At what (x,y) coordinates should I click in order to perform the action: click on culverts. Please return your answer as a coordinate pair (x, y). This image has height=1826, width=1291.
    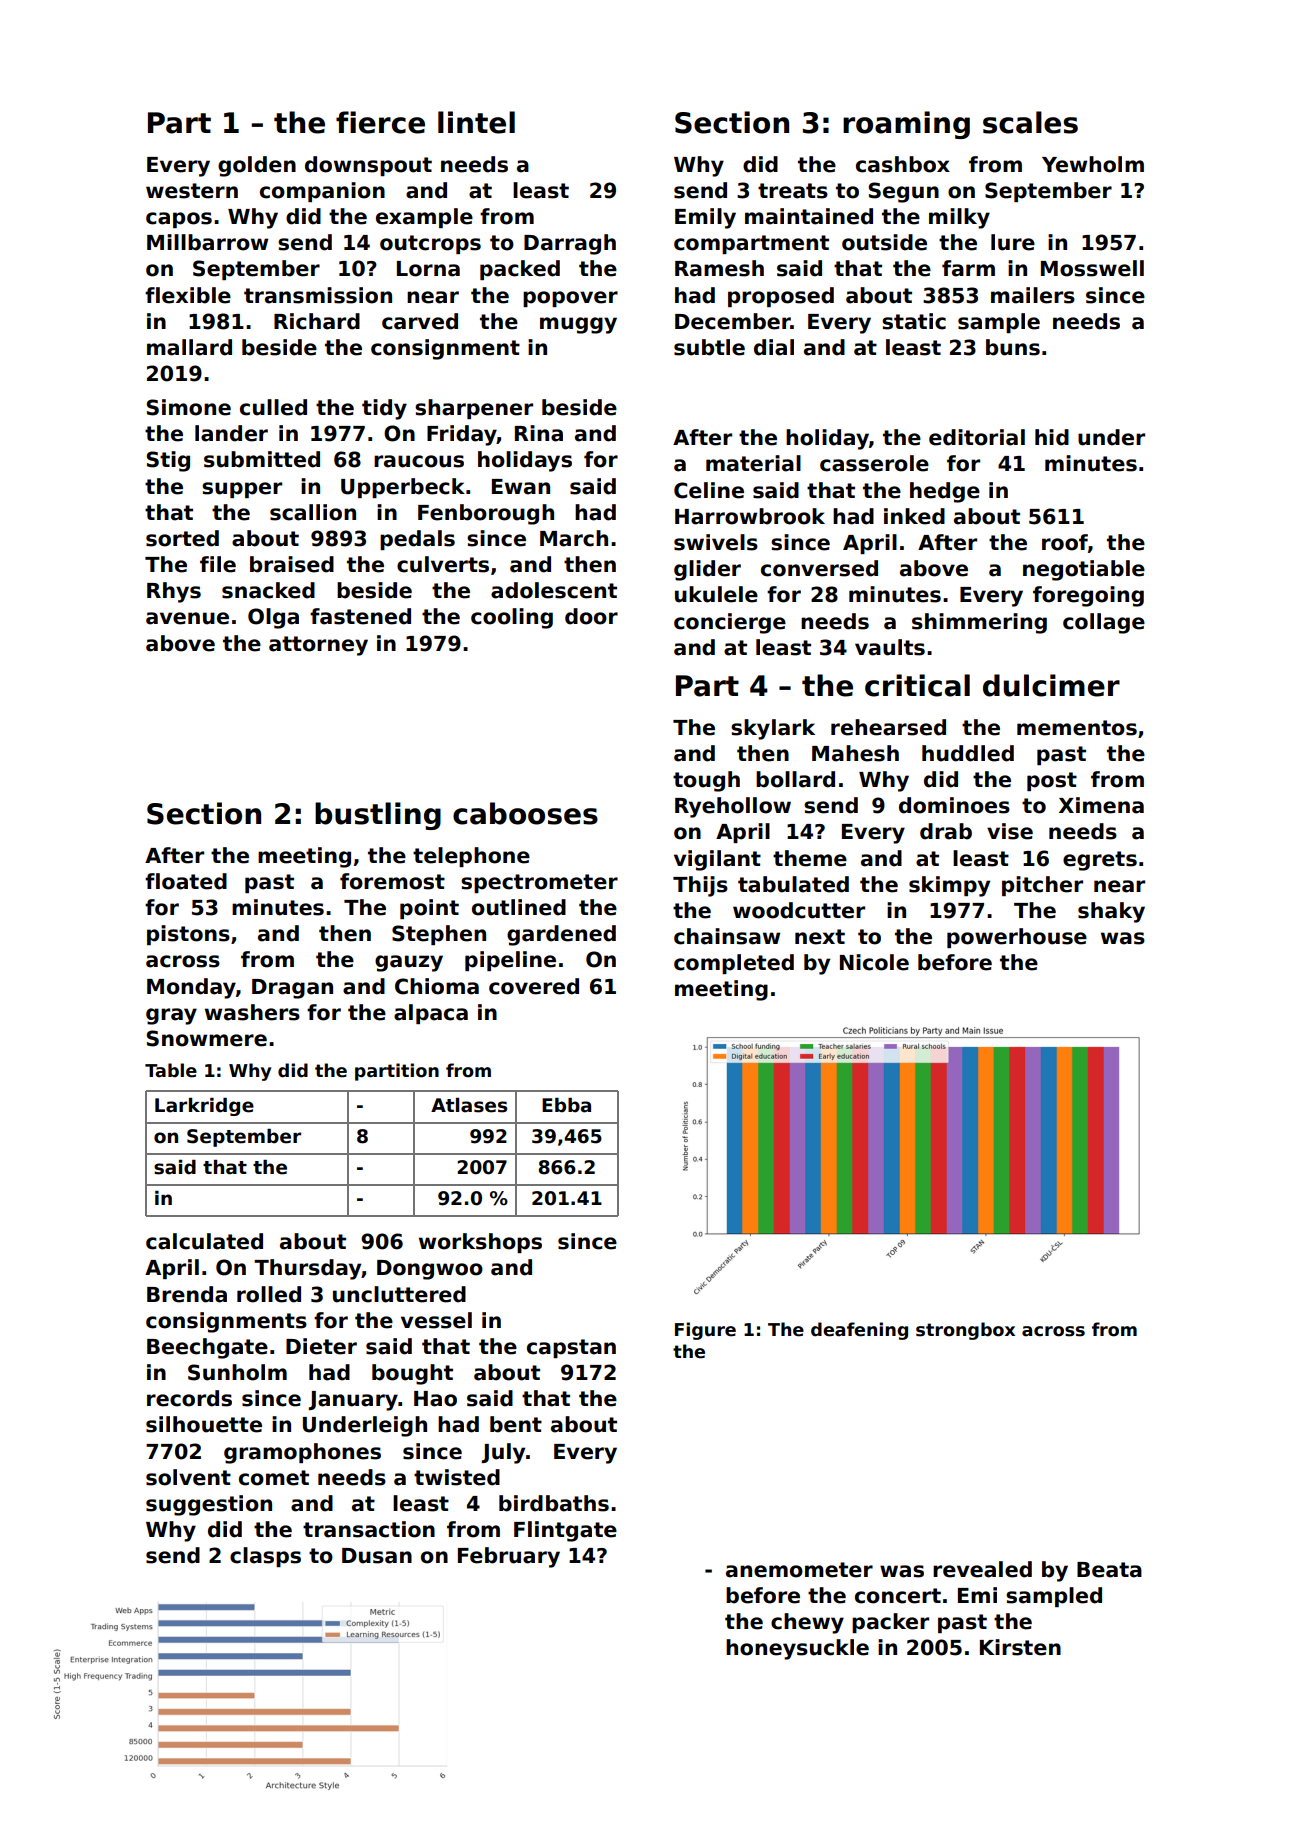
    Looking at the image, I should click on (443, 564).
